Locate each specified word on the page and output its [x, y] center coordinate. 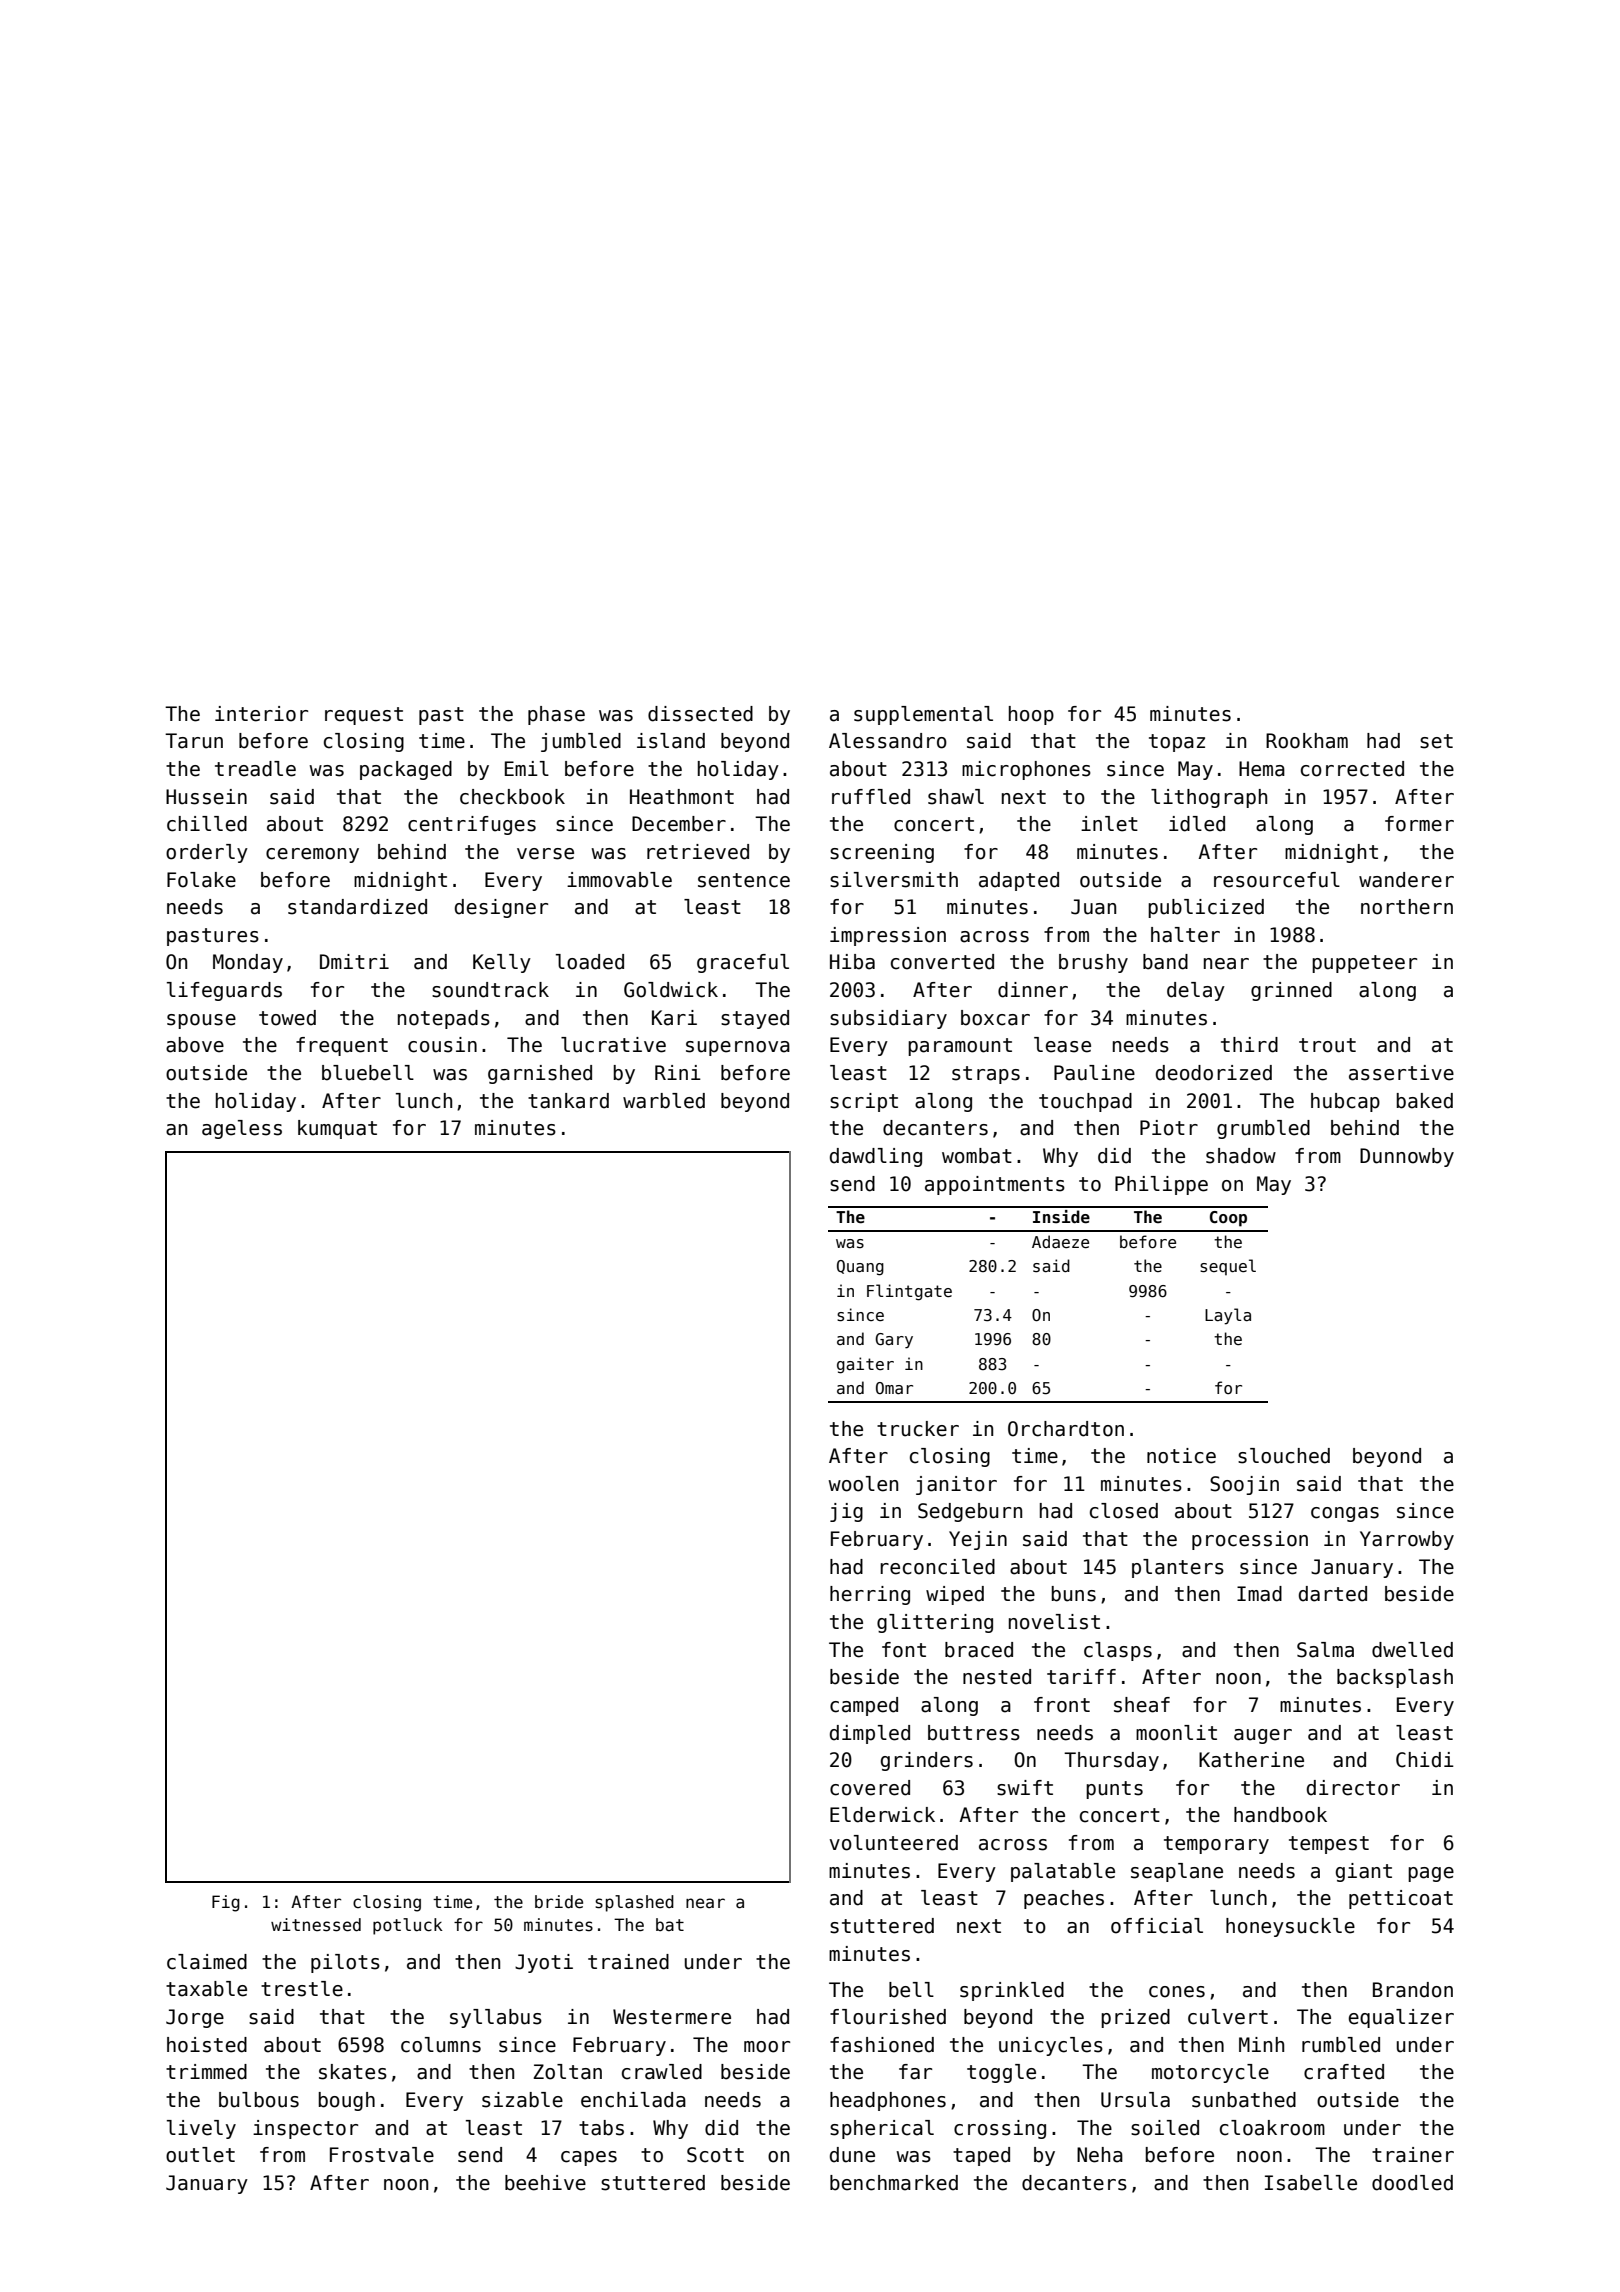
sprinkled [1012, 1991]
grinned [1291, 991]
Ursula [1135, 2100]
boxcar [995, 1018]
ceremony [312, 855]
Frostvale [382, 2155]
